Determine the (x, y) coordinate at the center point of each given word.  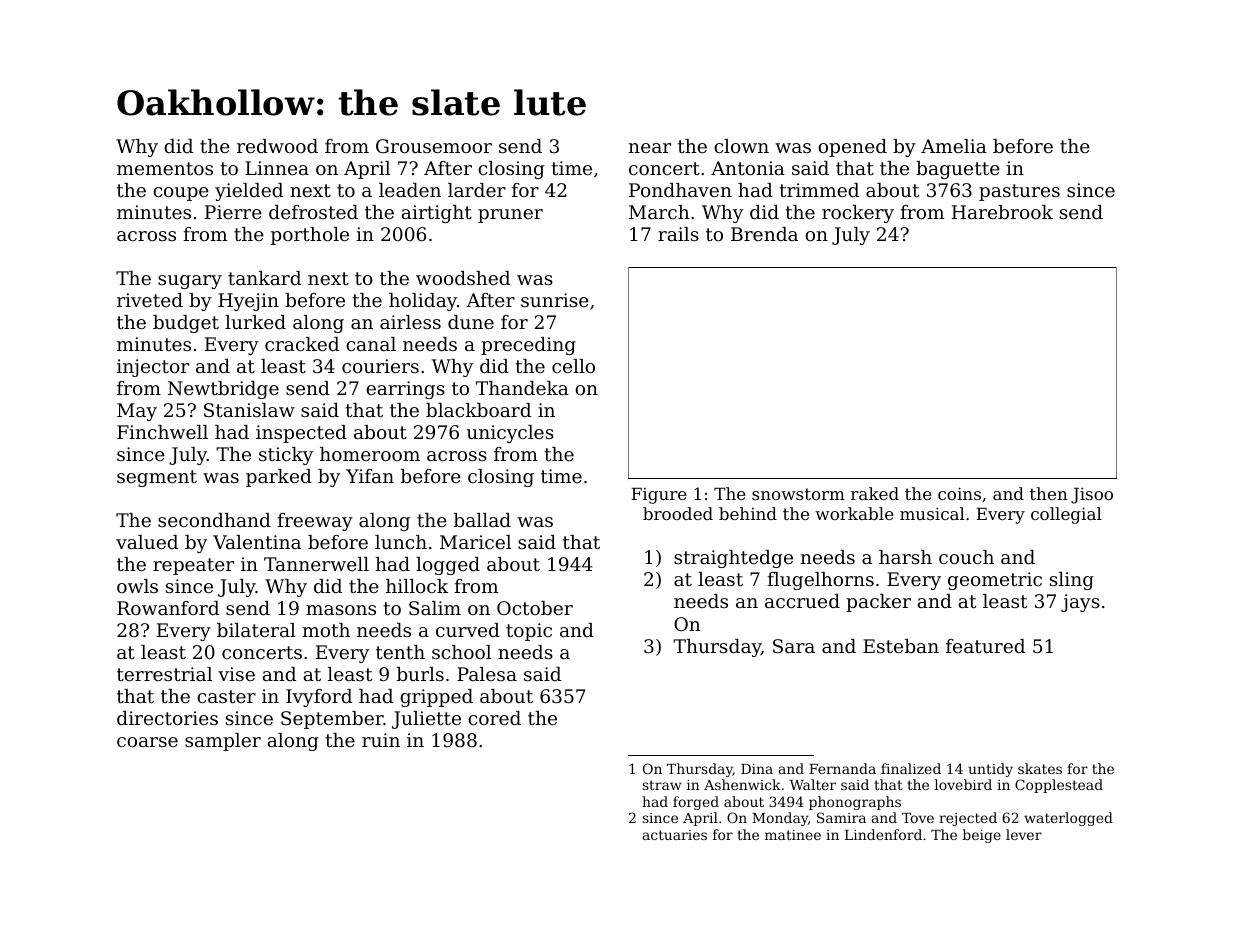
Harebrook (1002, 212)
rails (678, 234)
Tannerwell (316, 564)
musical (932, 513)
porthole (310, 236)
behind (748, 513)
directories (167, 718)
